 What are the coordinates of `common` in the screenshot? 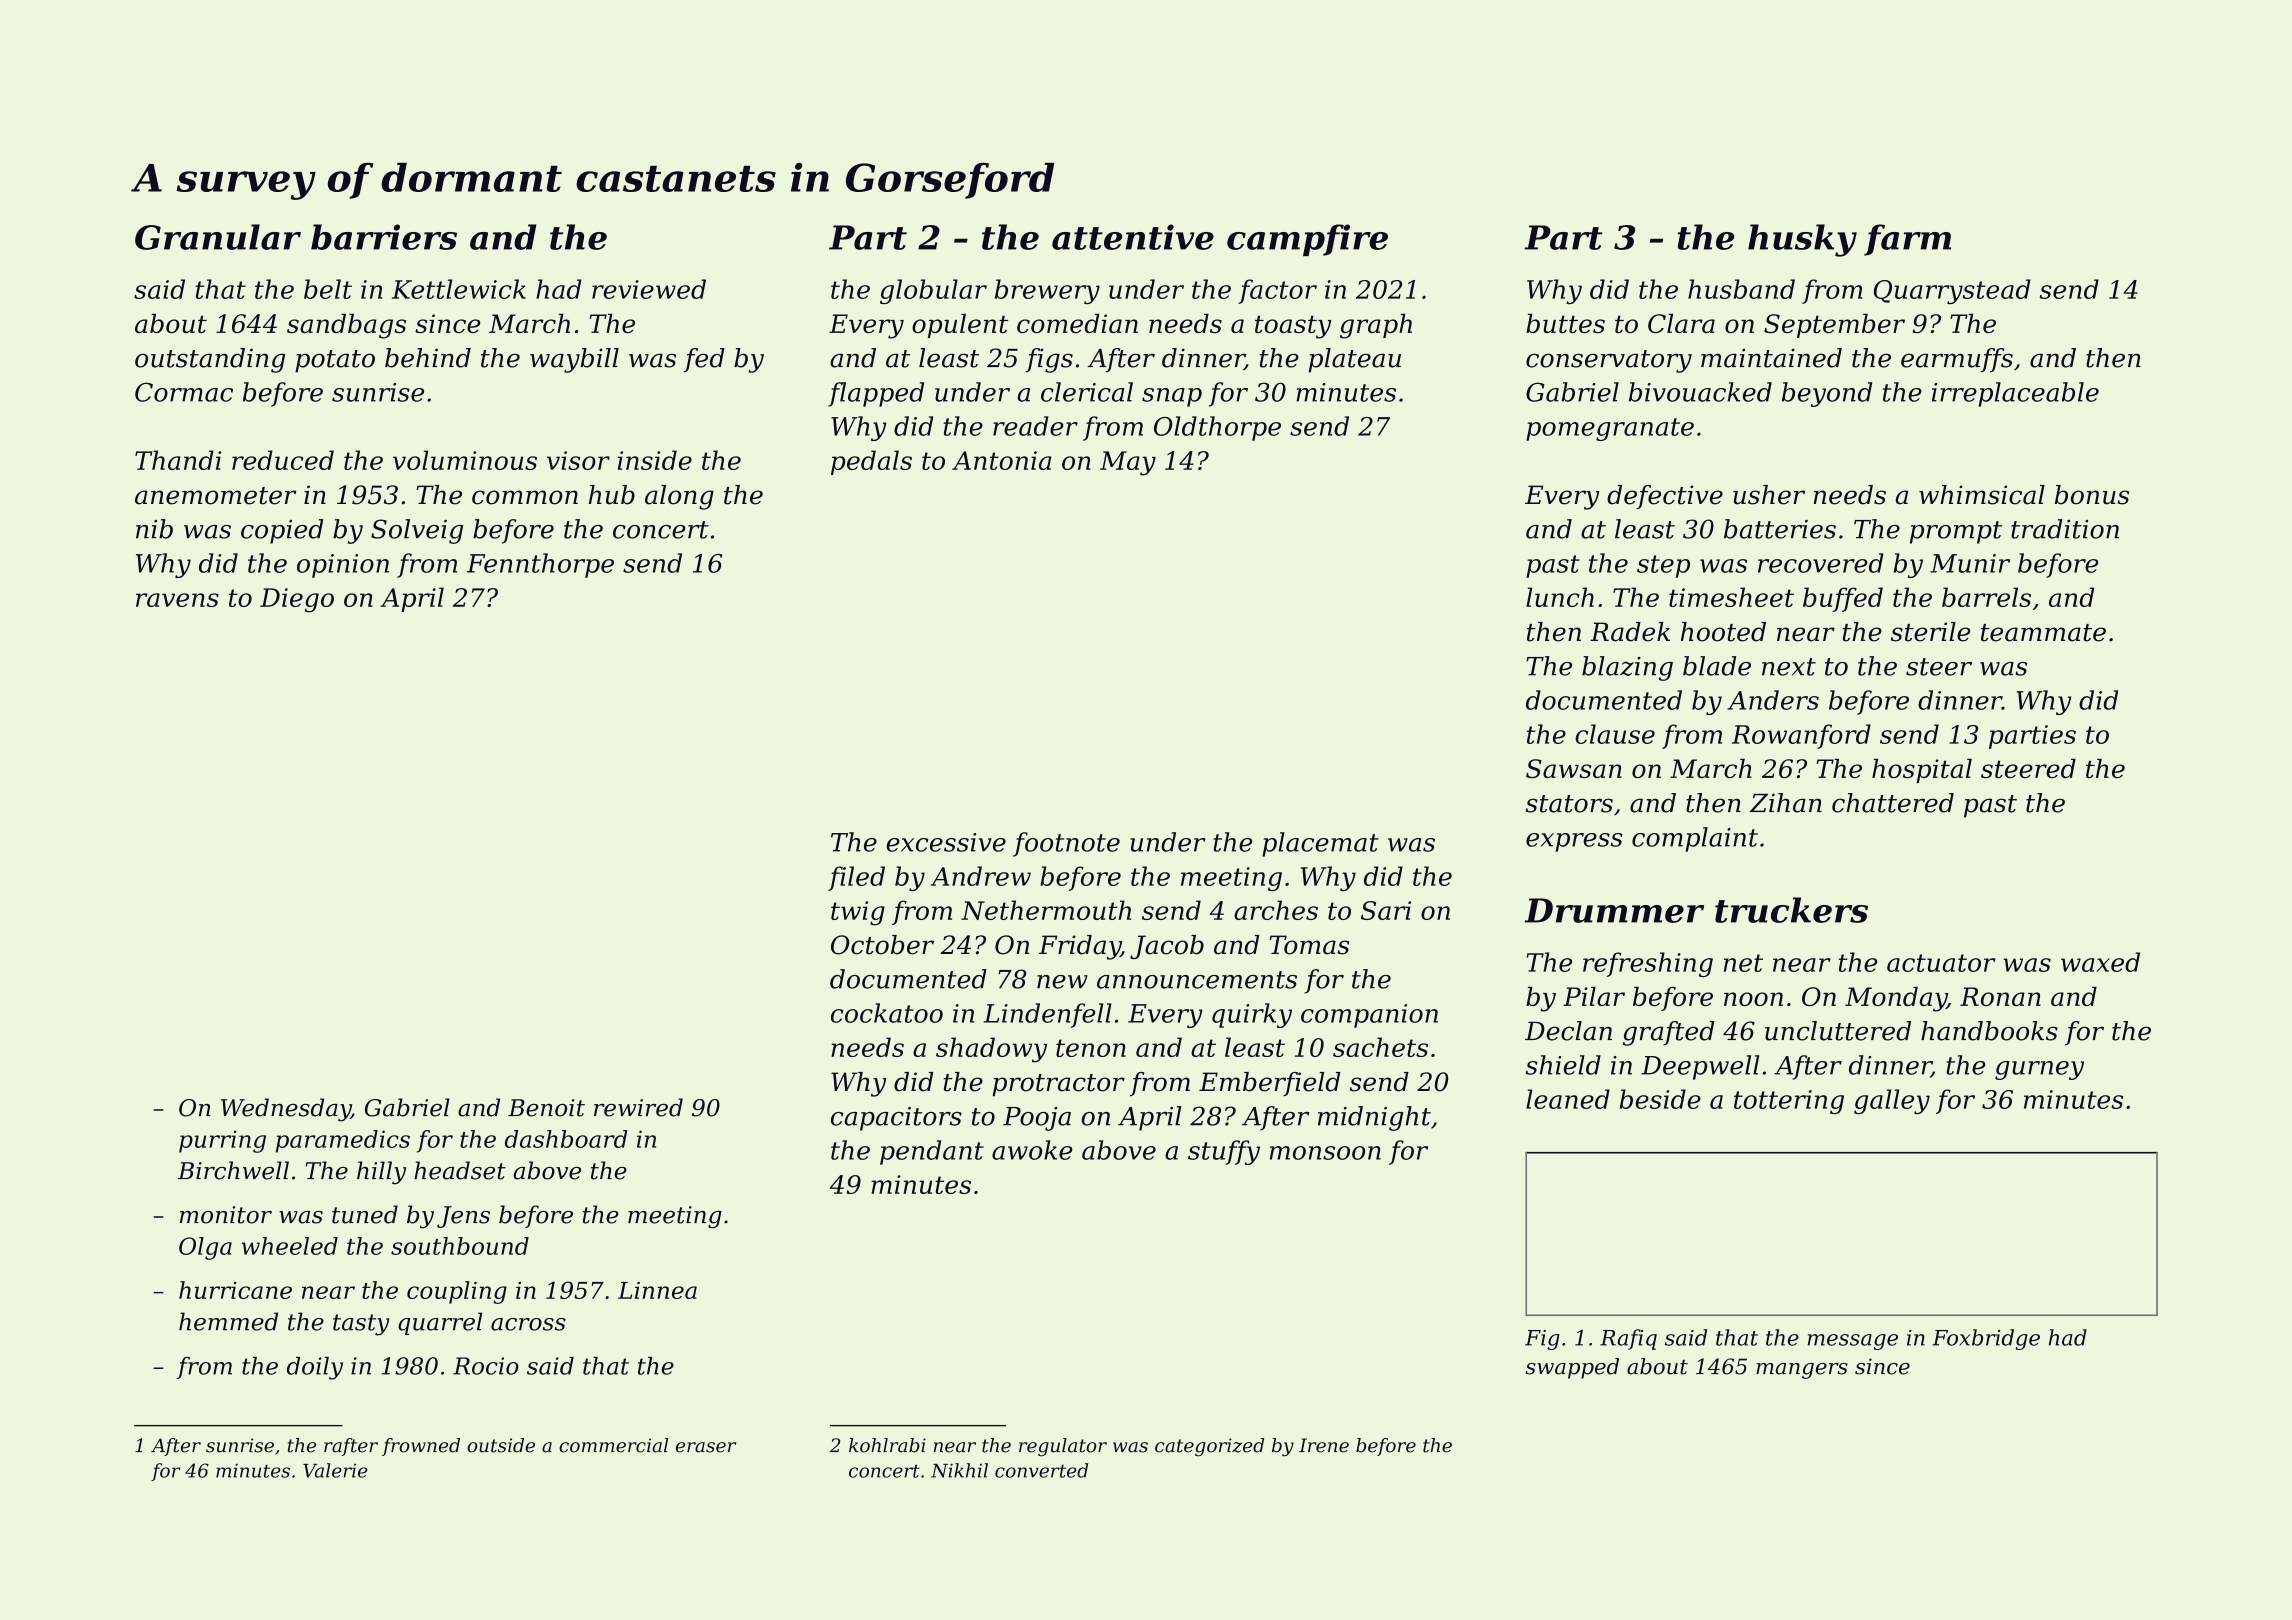 It's located at (525, 497).
